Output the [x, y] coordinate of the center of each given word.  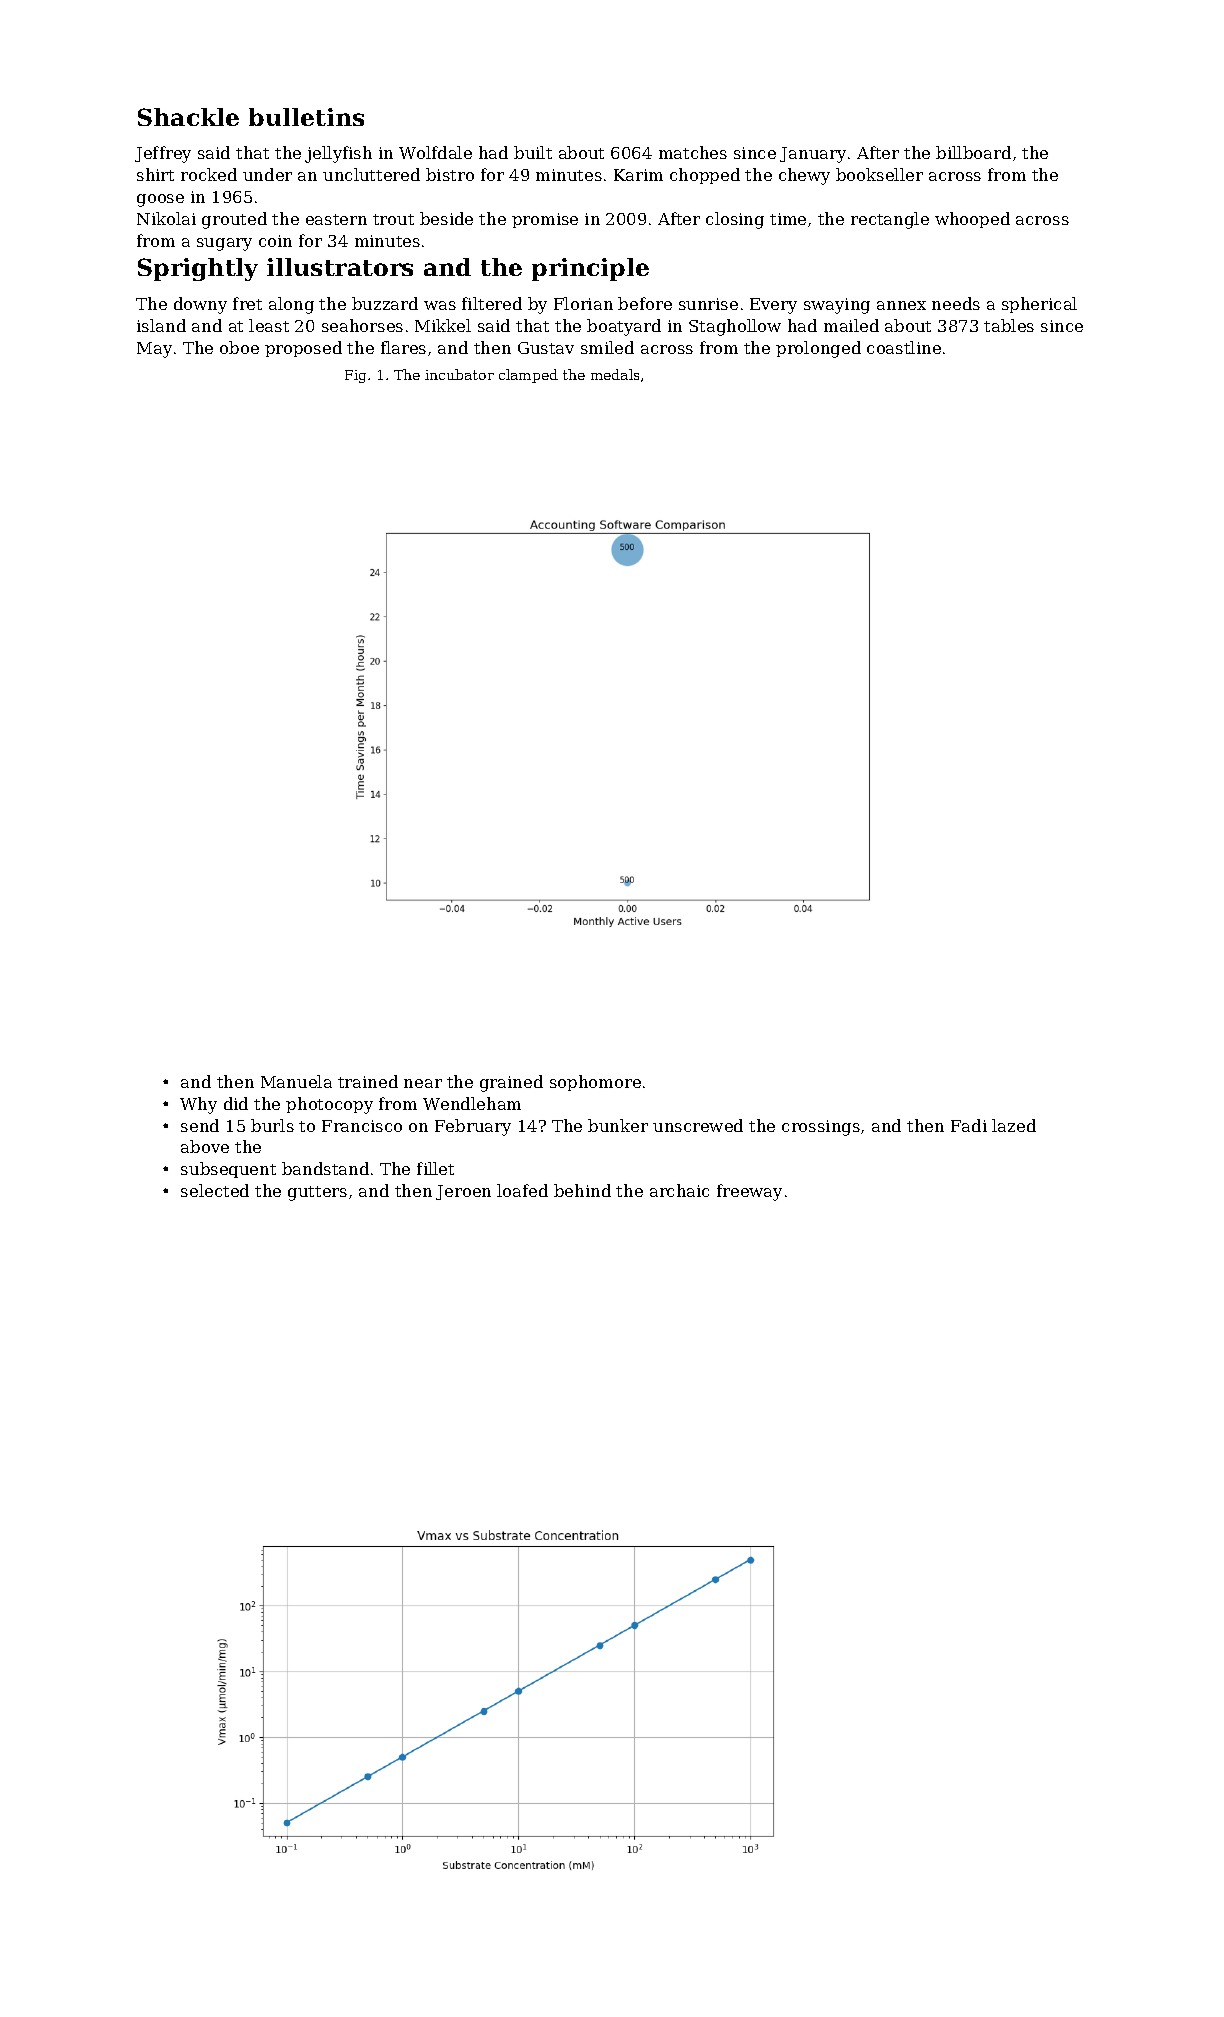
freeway [749, 1192]
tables [1009, 325]
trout [393, 219]
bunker [618, 1125]
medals [615, 374]
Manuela [296, 1081]
